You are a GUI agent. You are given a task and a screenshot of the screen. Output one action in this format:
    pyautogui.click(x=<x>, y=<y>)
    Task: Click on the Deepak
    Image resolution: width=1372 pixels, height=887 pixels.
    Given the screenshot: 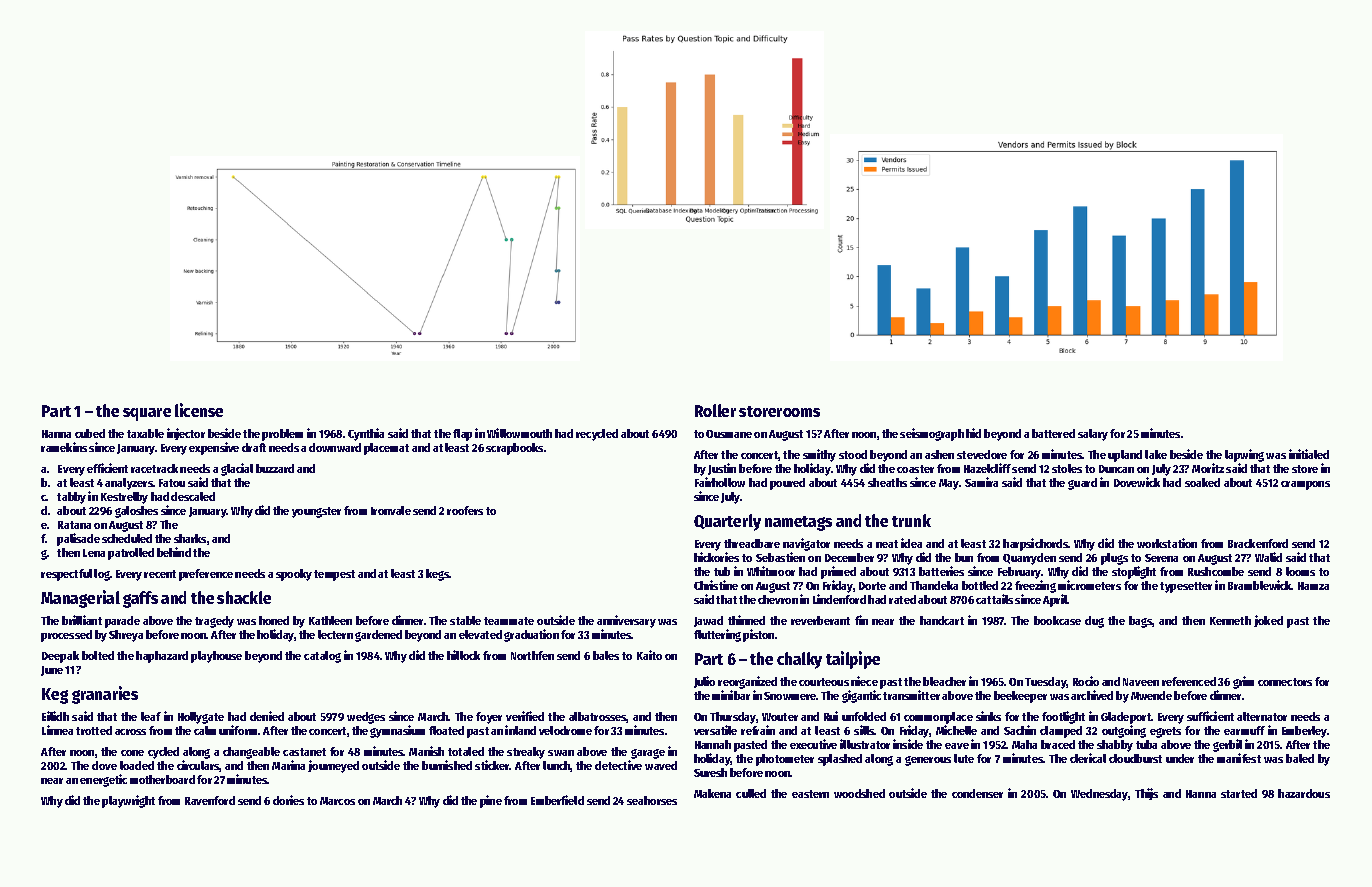 What is the action you would take?
    pyautogui.click(x=60, y=657)
